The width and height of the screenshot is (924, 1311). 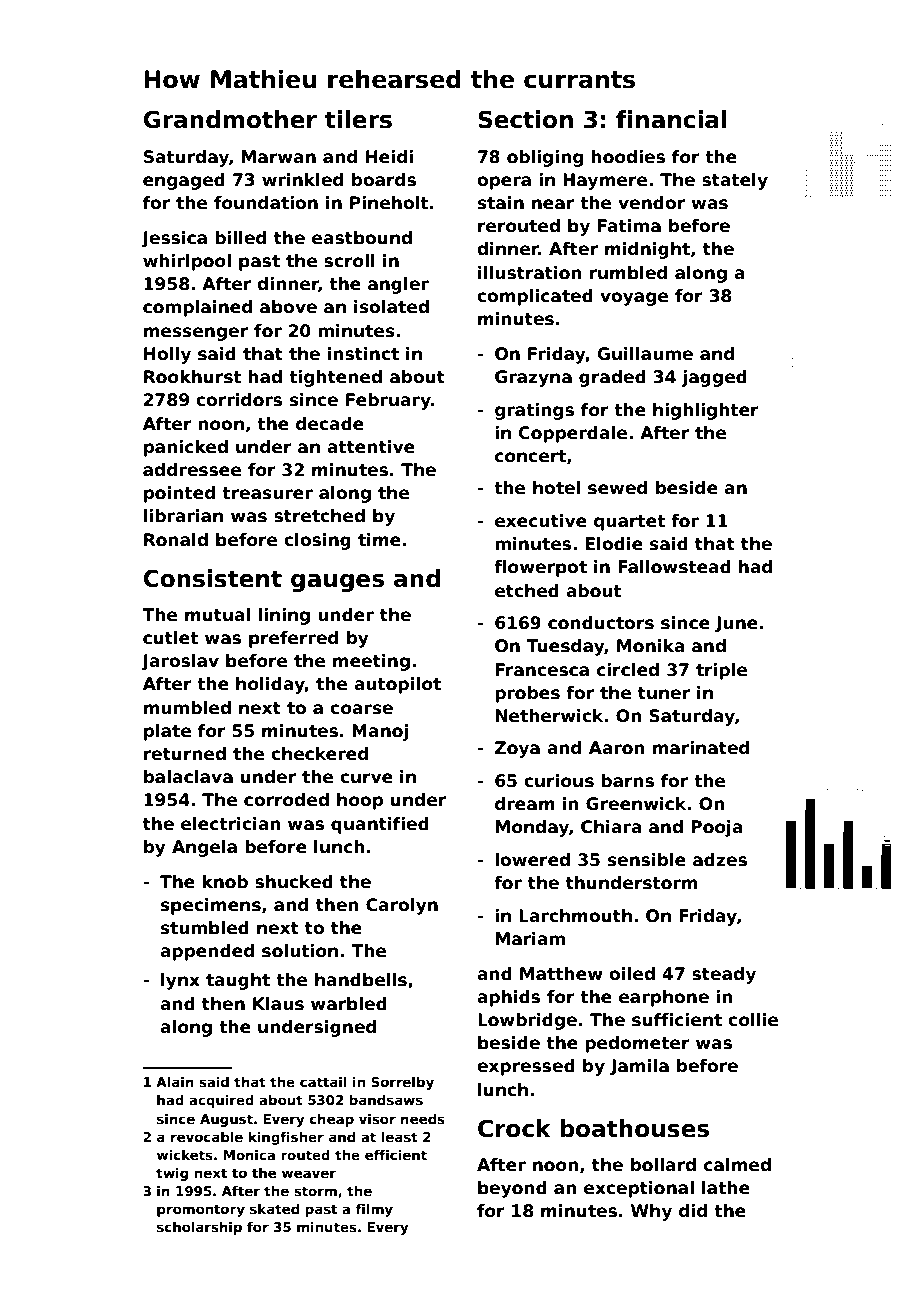 What do you see at coordinates (639, 1067) in the screenshot?
I see `Jamila` at bounding box center [639, 1067].
